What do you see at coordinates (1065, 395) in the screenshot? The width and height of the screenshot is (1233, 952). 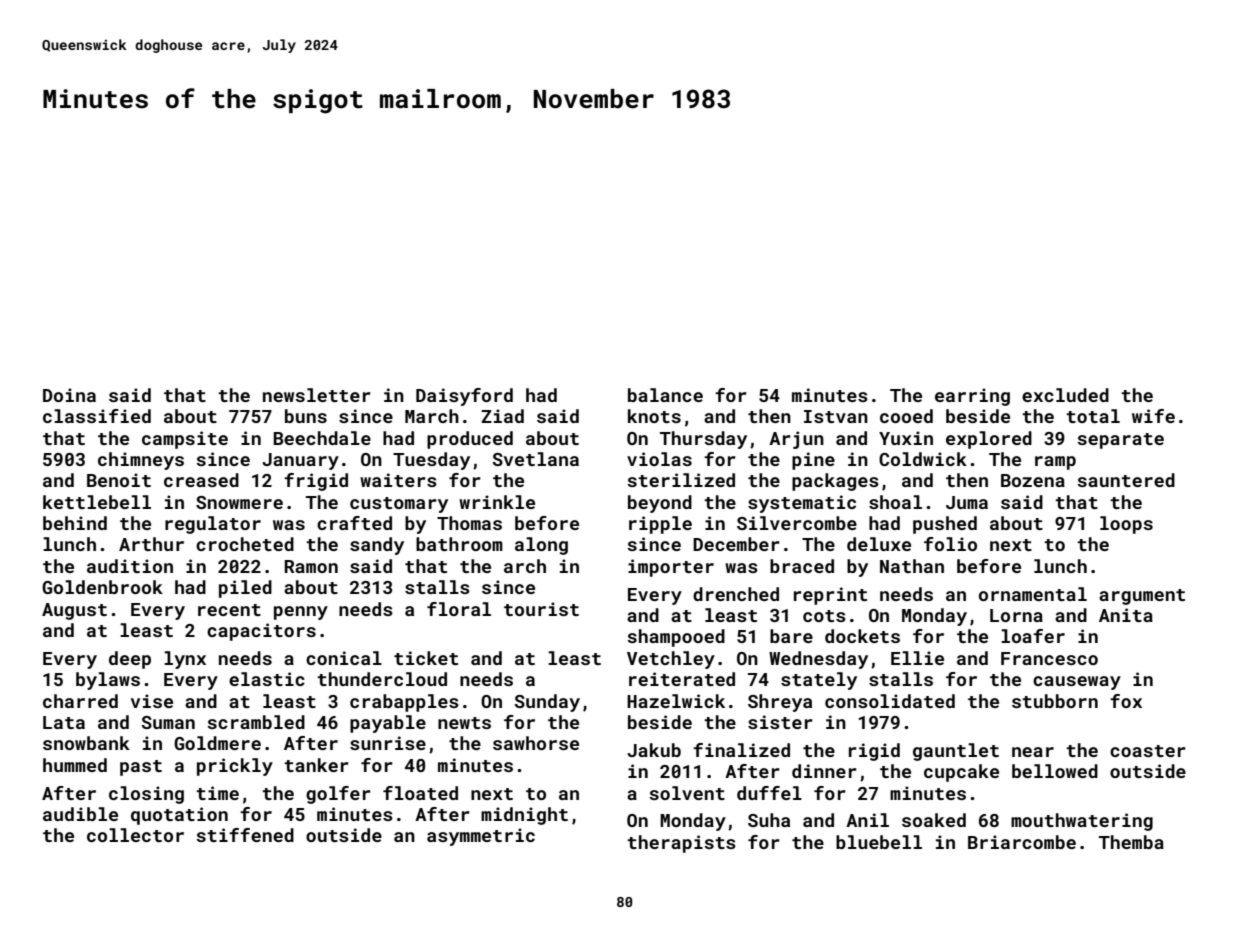 I see `excluded` at bounding box center [1065, 395].
